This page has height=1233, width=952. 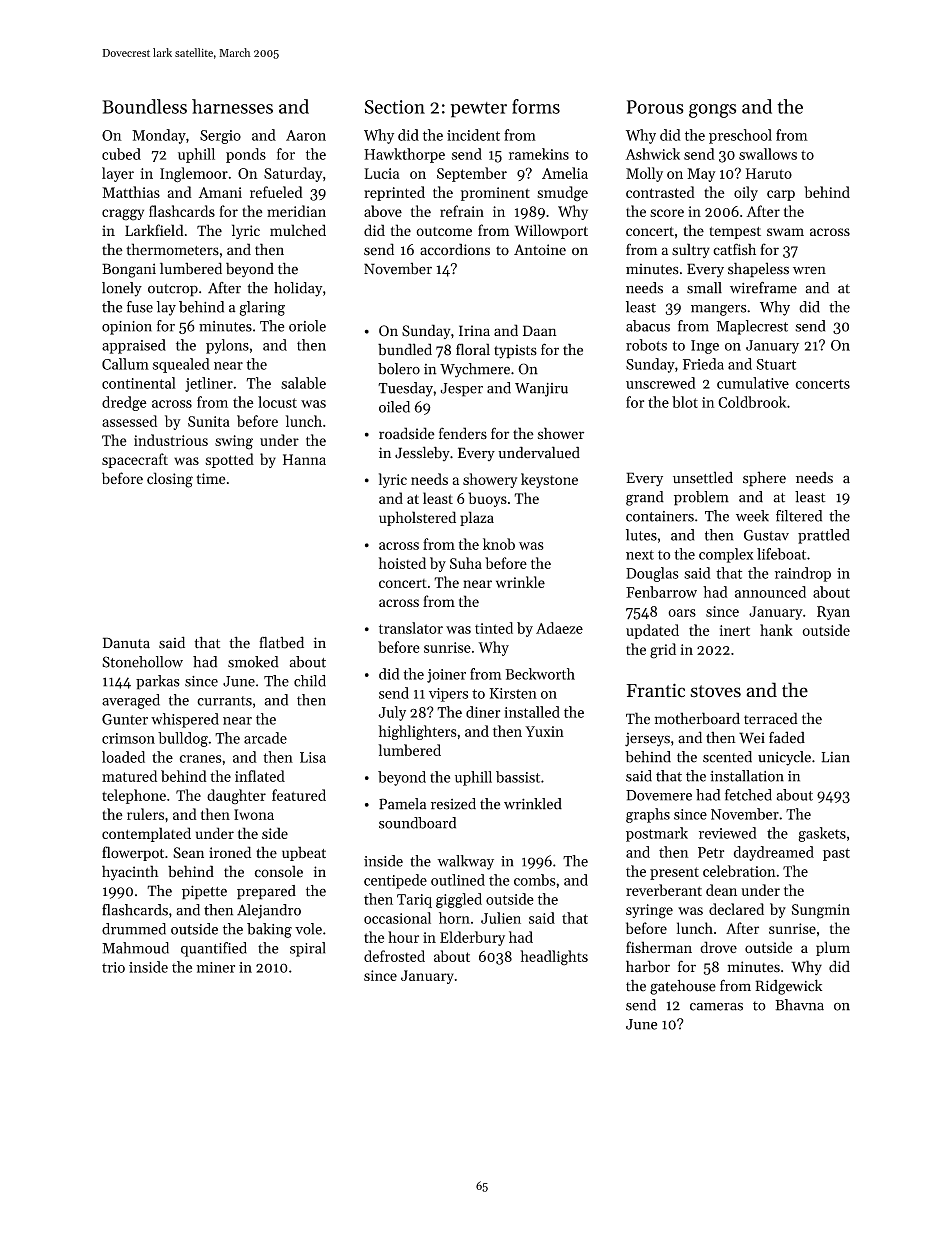 I want to click on knob, so click(x=499, y=544).
